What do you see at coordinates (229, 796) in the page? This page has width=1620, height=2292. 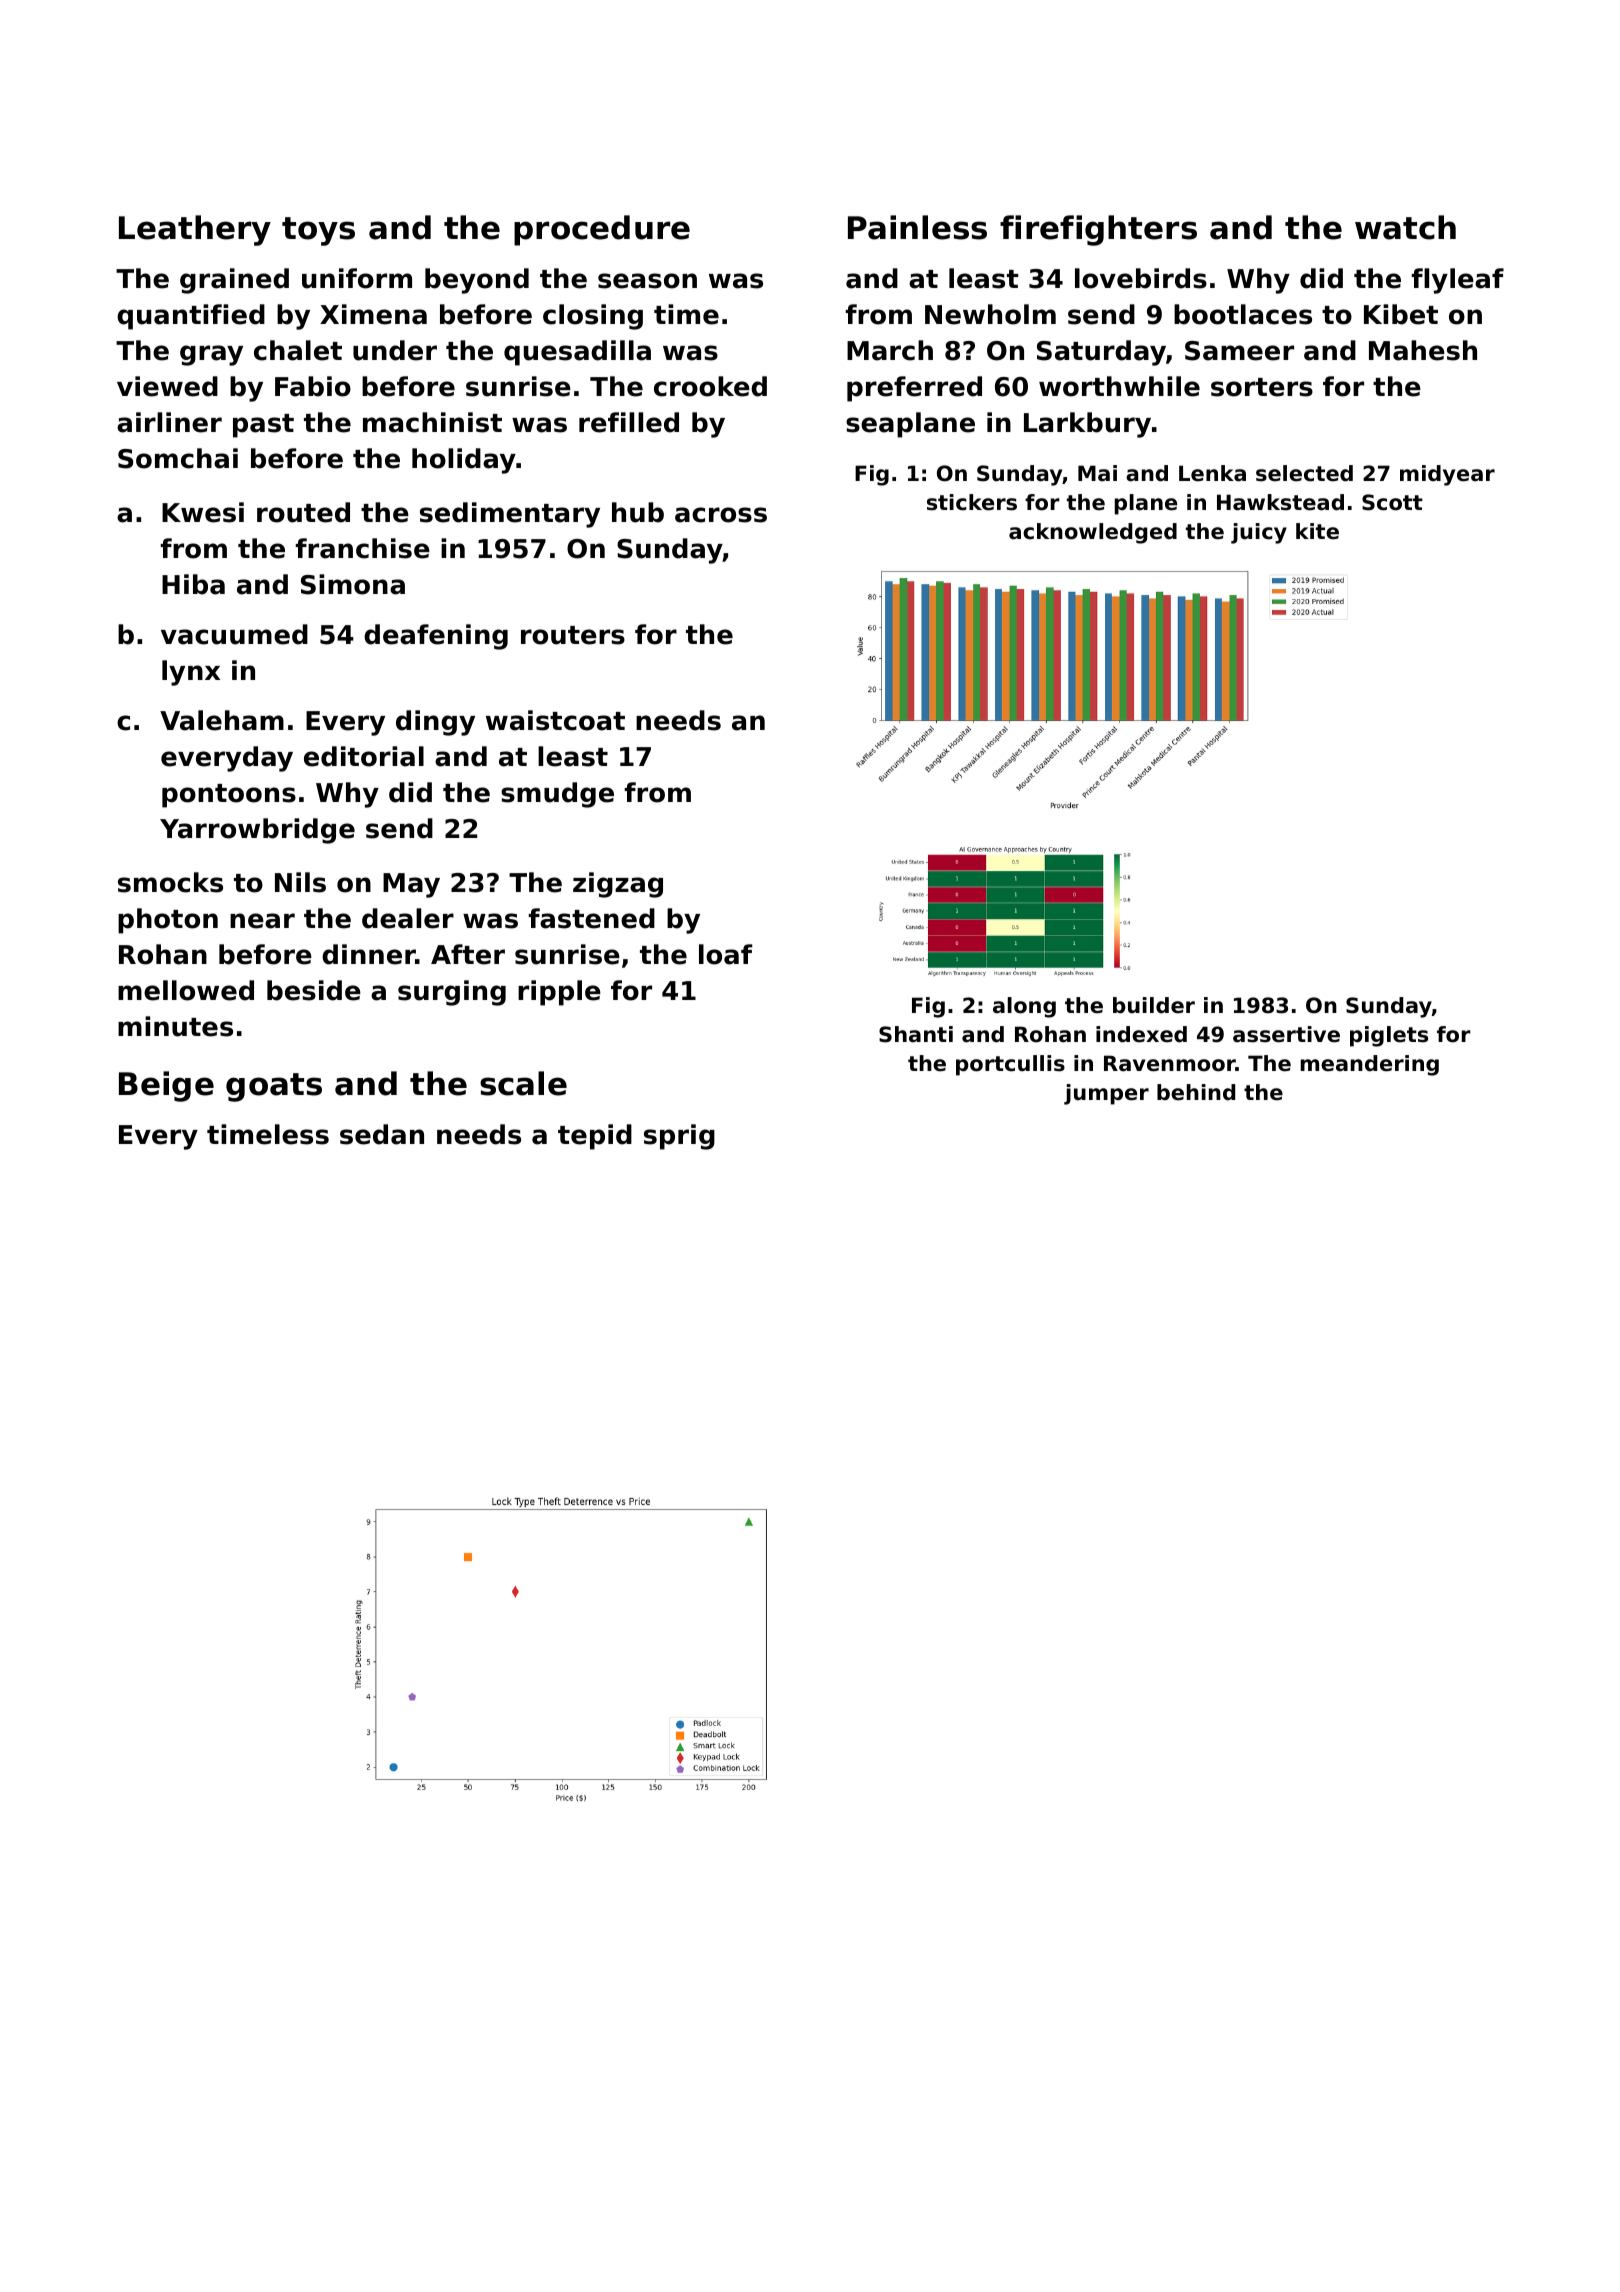 I see `pontoons` at bounding box center [229, 796].
